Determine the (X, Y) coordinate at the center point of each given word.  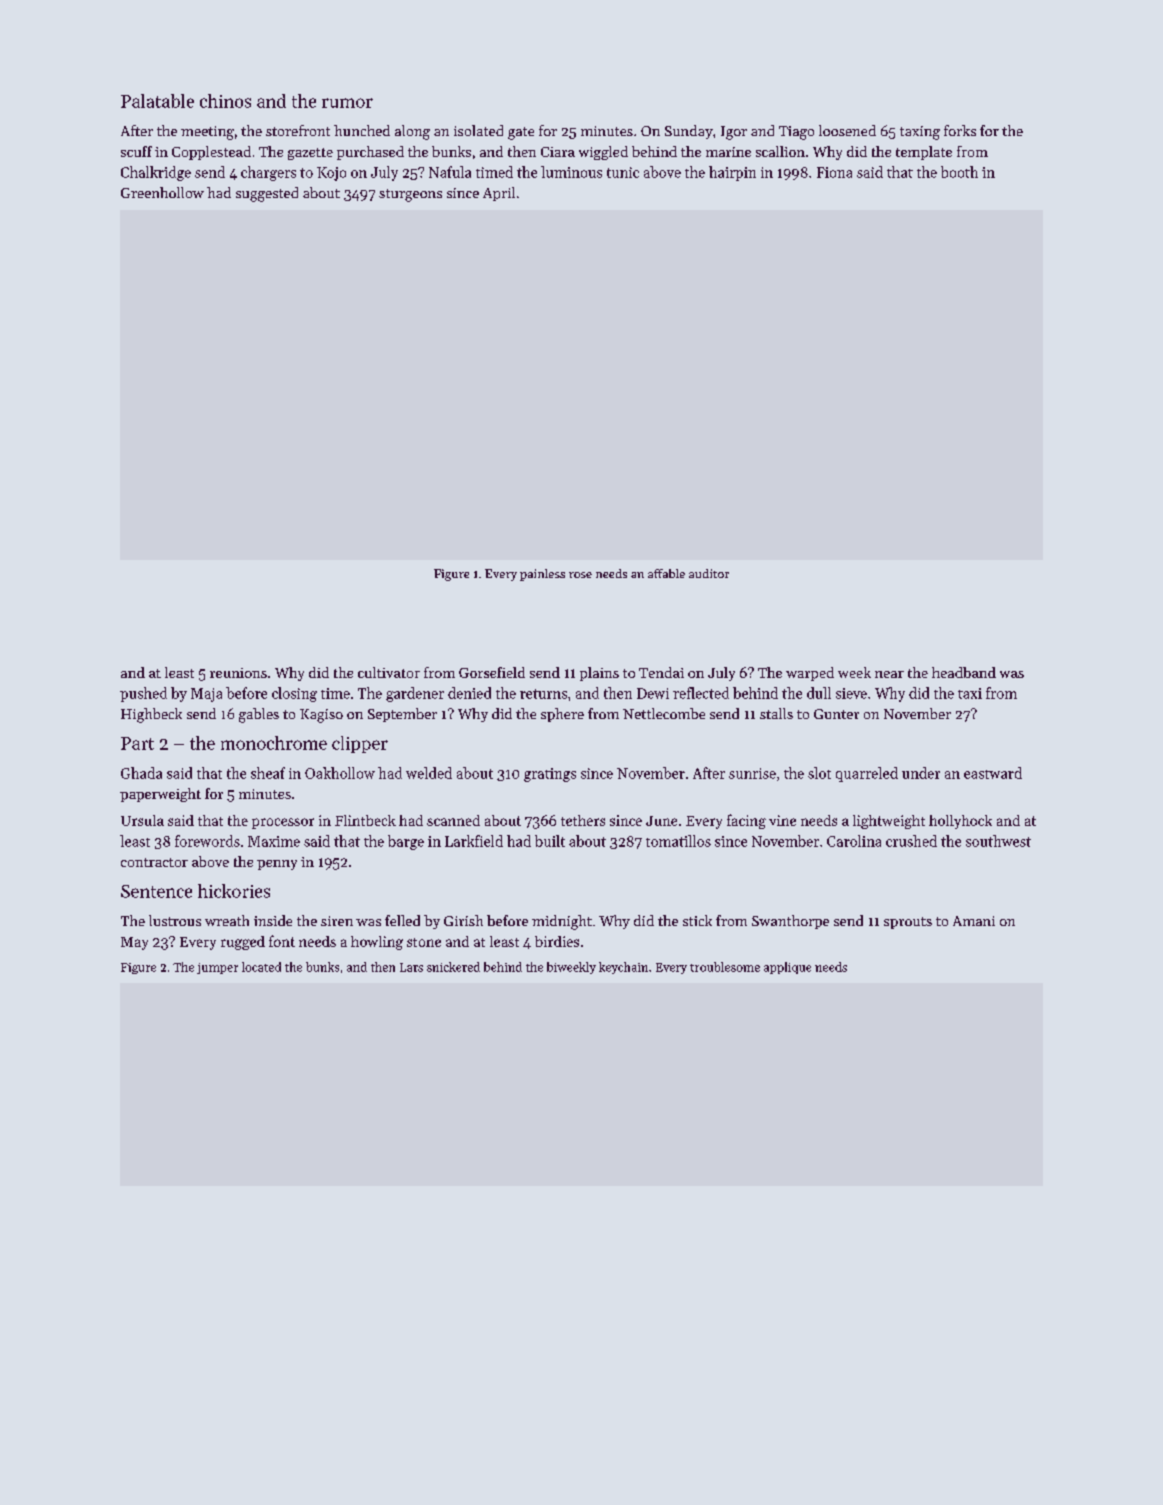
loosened (847, 130)
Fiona (834, 172)
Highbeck (151, 715)
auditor (709, 573)
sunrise (752, 773)
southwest (998, 841)
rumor (347, 103)
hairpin (732, 173)
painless (542, 575)
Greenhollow (162, 192)
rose (580, 575)
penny (277, 865)
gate (521, 133)
